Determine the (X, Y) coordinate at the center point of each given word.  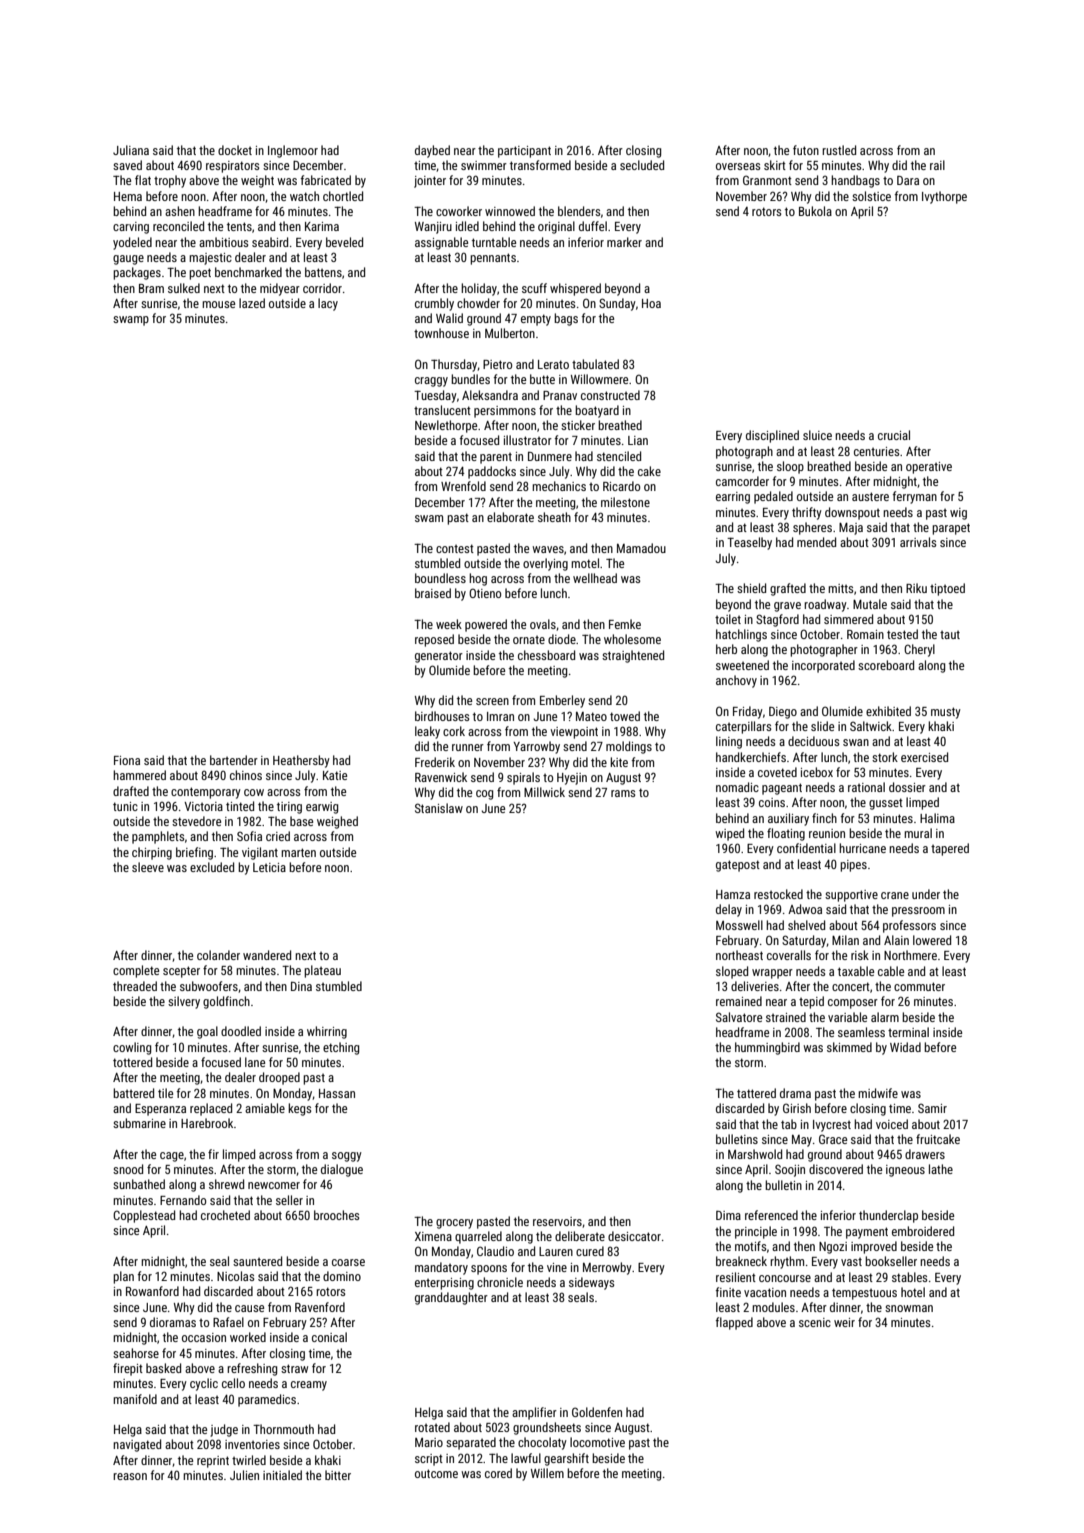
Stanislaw (439, 808)
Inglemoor (293, 151)
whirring (327, 1032)
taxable (856, 971)
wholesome (632, 639)
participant (524, 152)
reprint (213, 1462)
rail (937, 165)
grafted (788, 589)
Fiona (127, 760)
